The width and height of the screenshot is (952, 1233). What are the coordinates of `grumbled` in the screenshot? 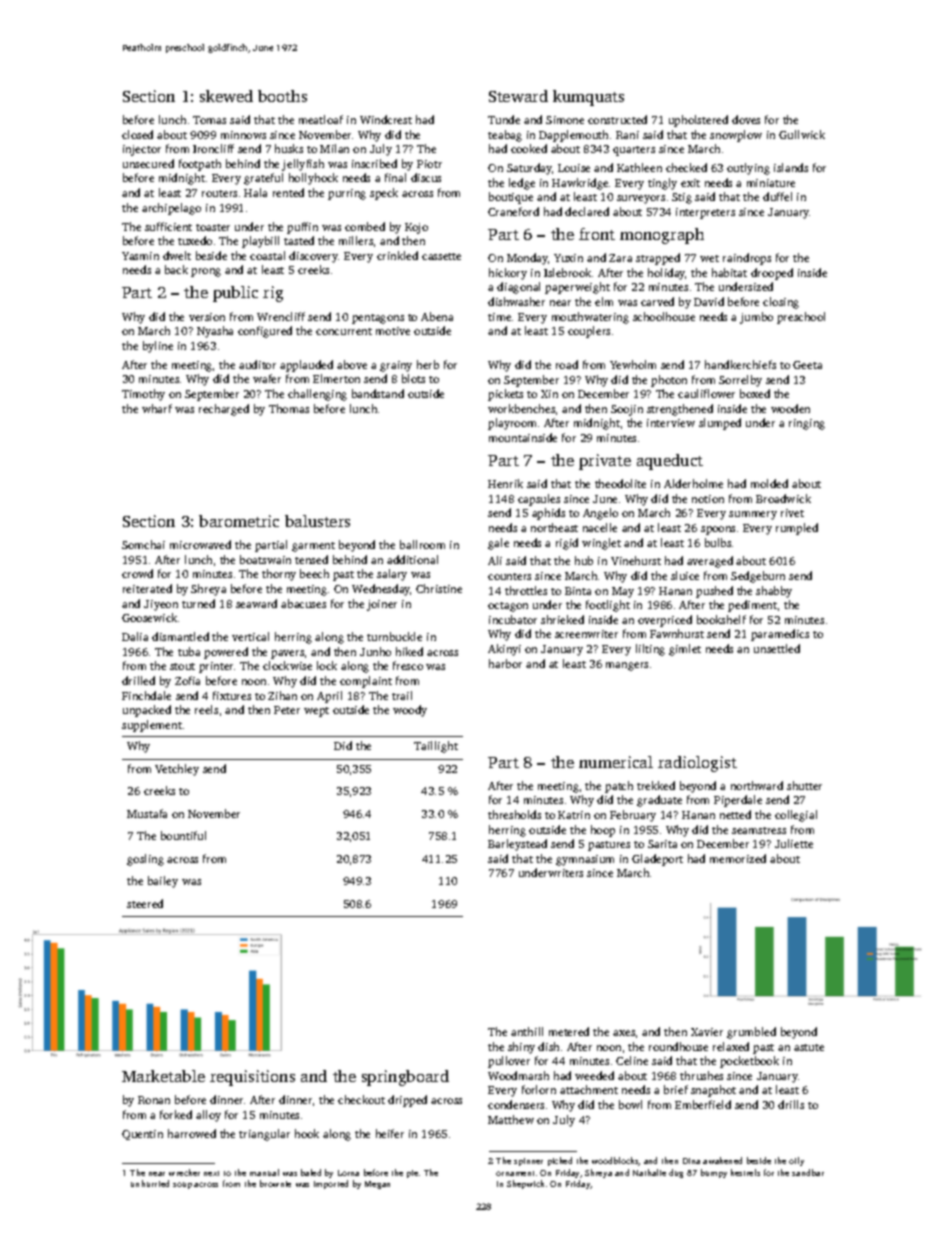 It's located at (751, 1033).
